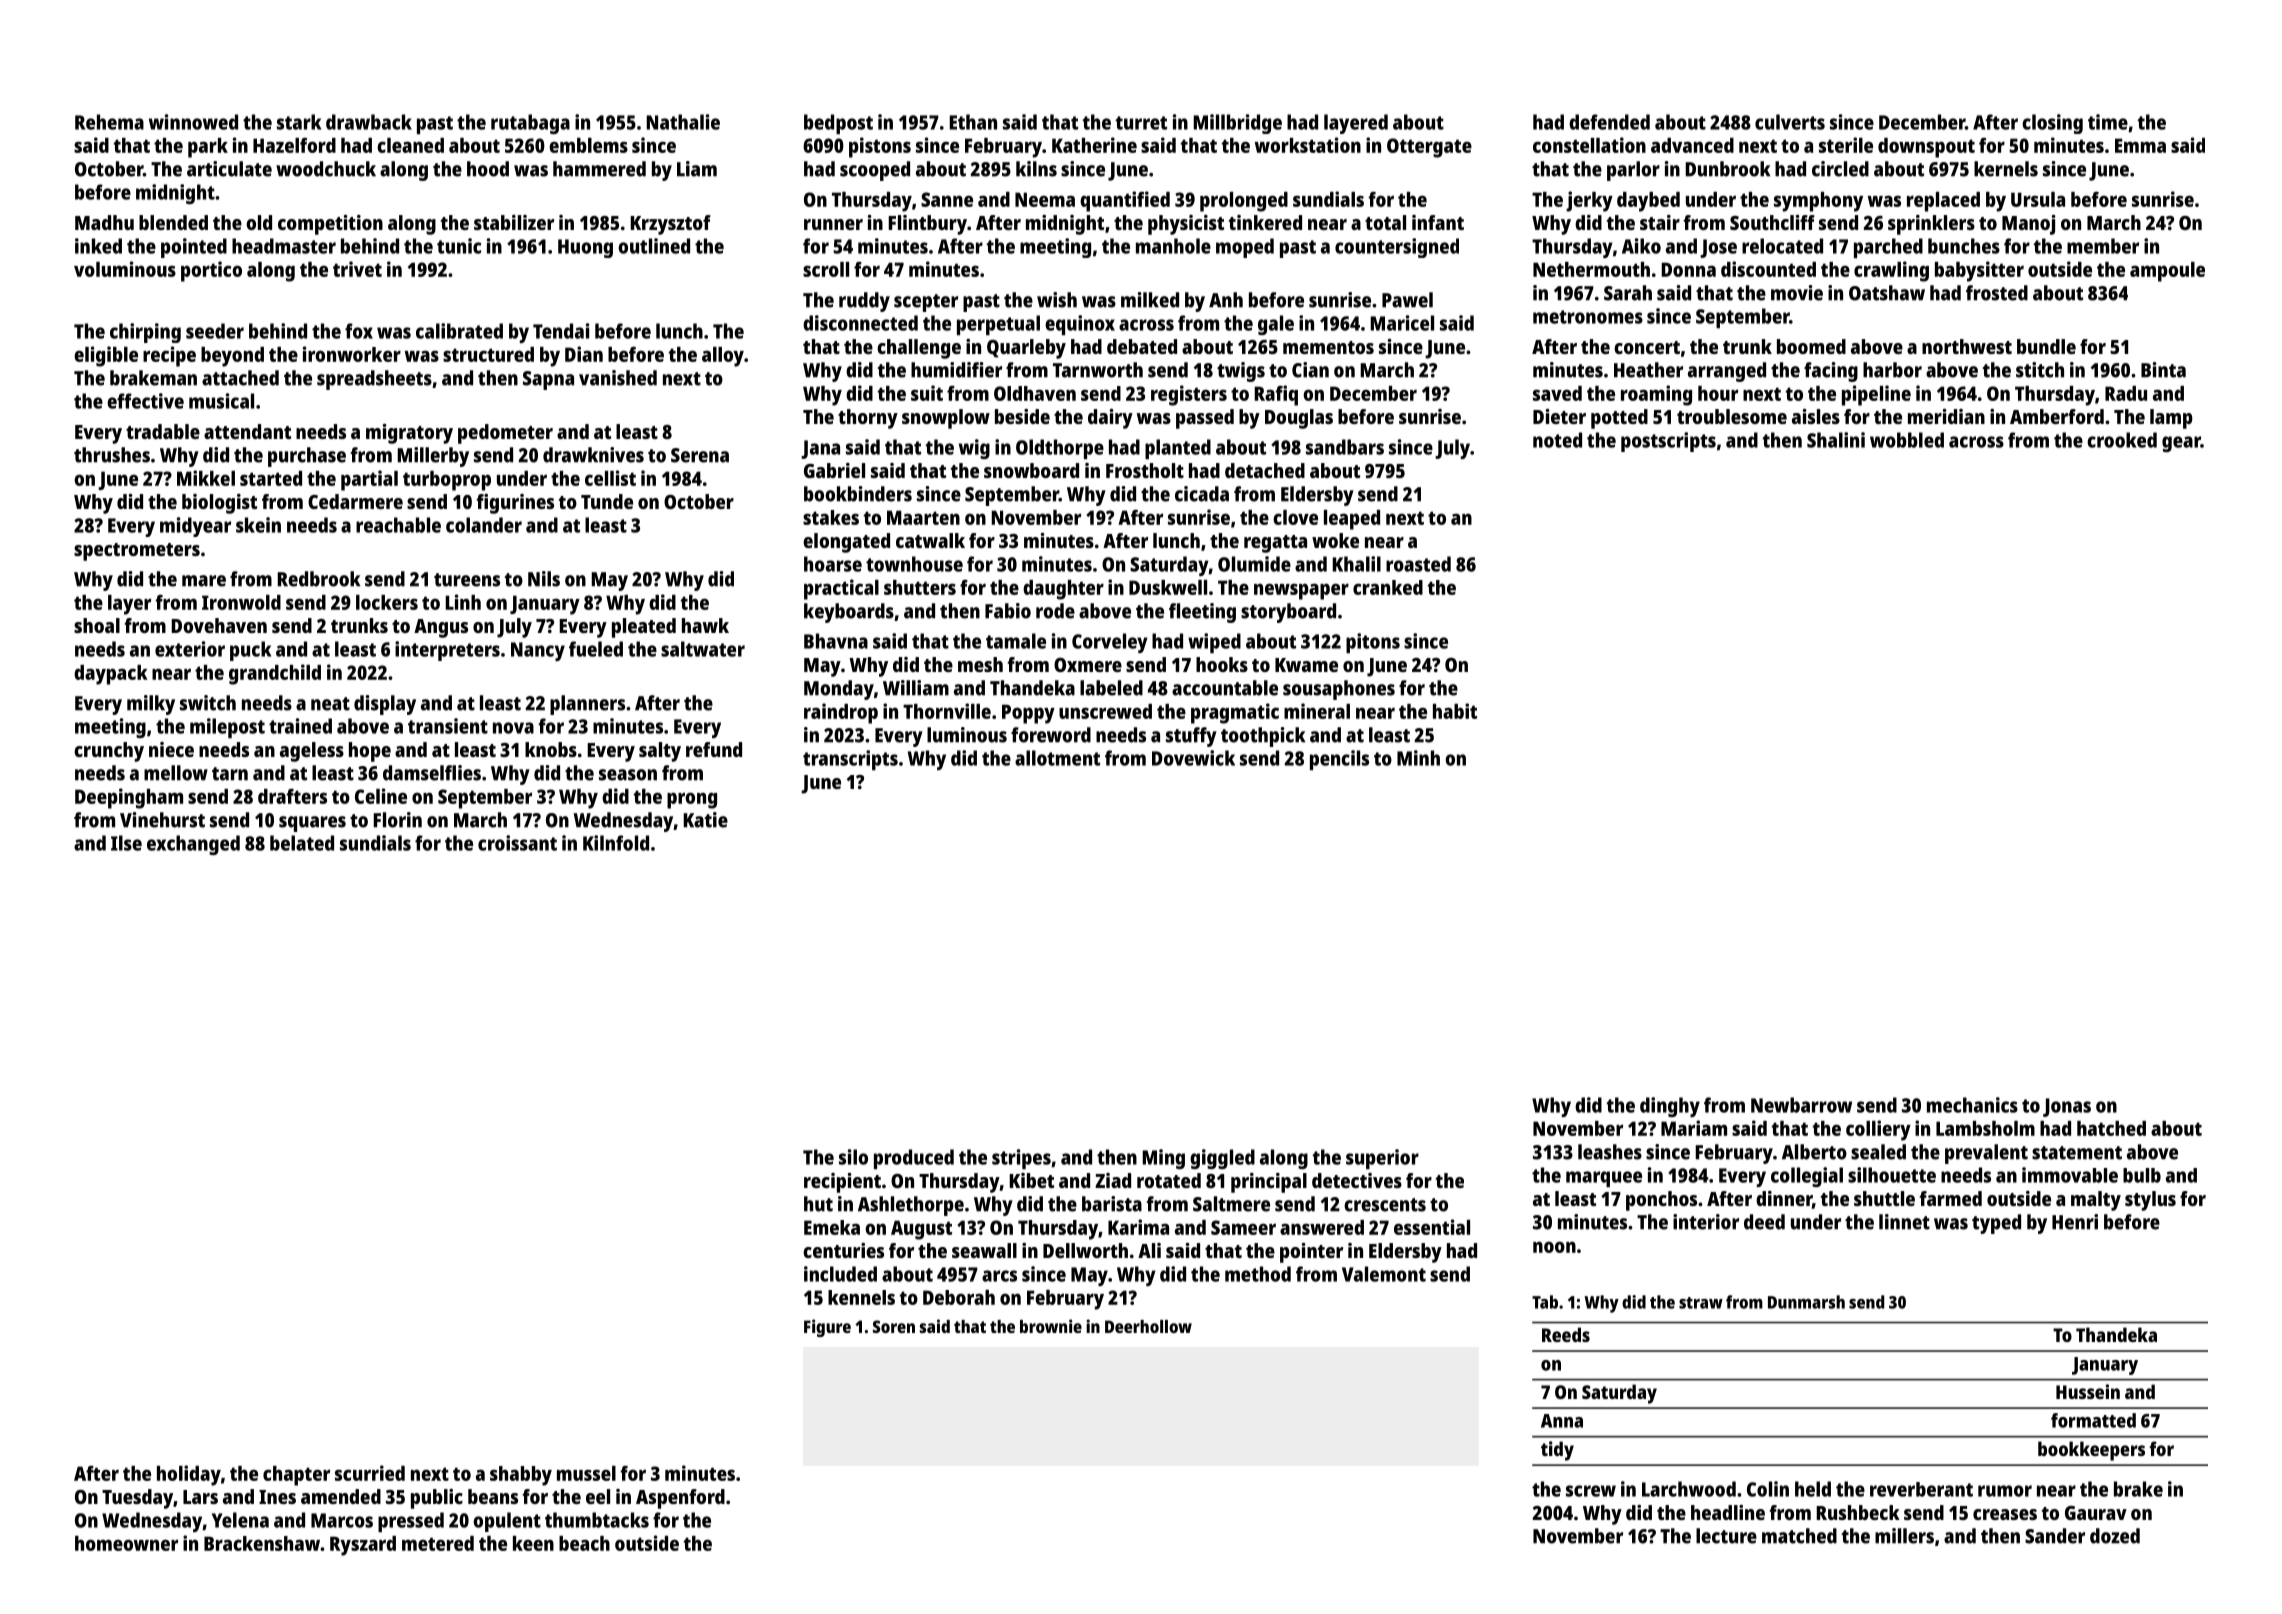 The image size is (2282, 1614). What do you see at coordinates (302, 843) in the document?
I see `belated` at bounding box center [302, 843].
